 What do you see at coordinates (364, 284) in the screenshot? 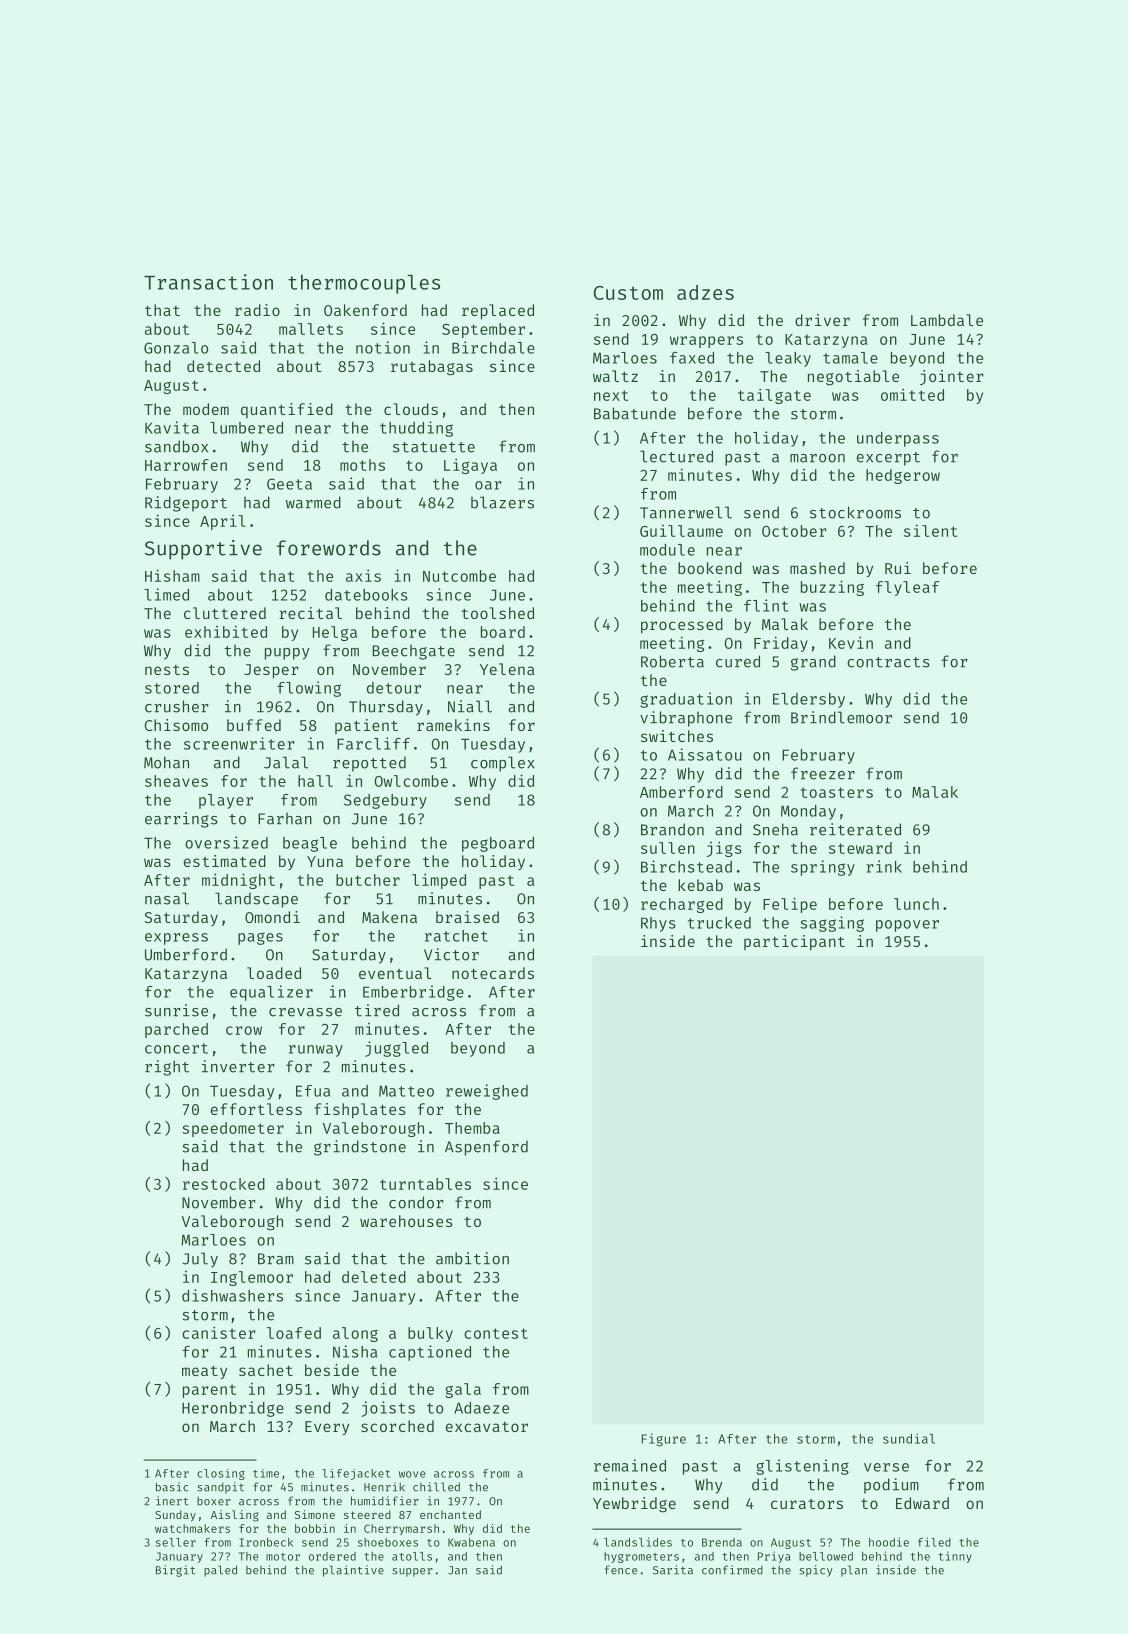
I see `thermocouples` at bounding box center [364, 284].
